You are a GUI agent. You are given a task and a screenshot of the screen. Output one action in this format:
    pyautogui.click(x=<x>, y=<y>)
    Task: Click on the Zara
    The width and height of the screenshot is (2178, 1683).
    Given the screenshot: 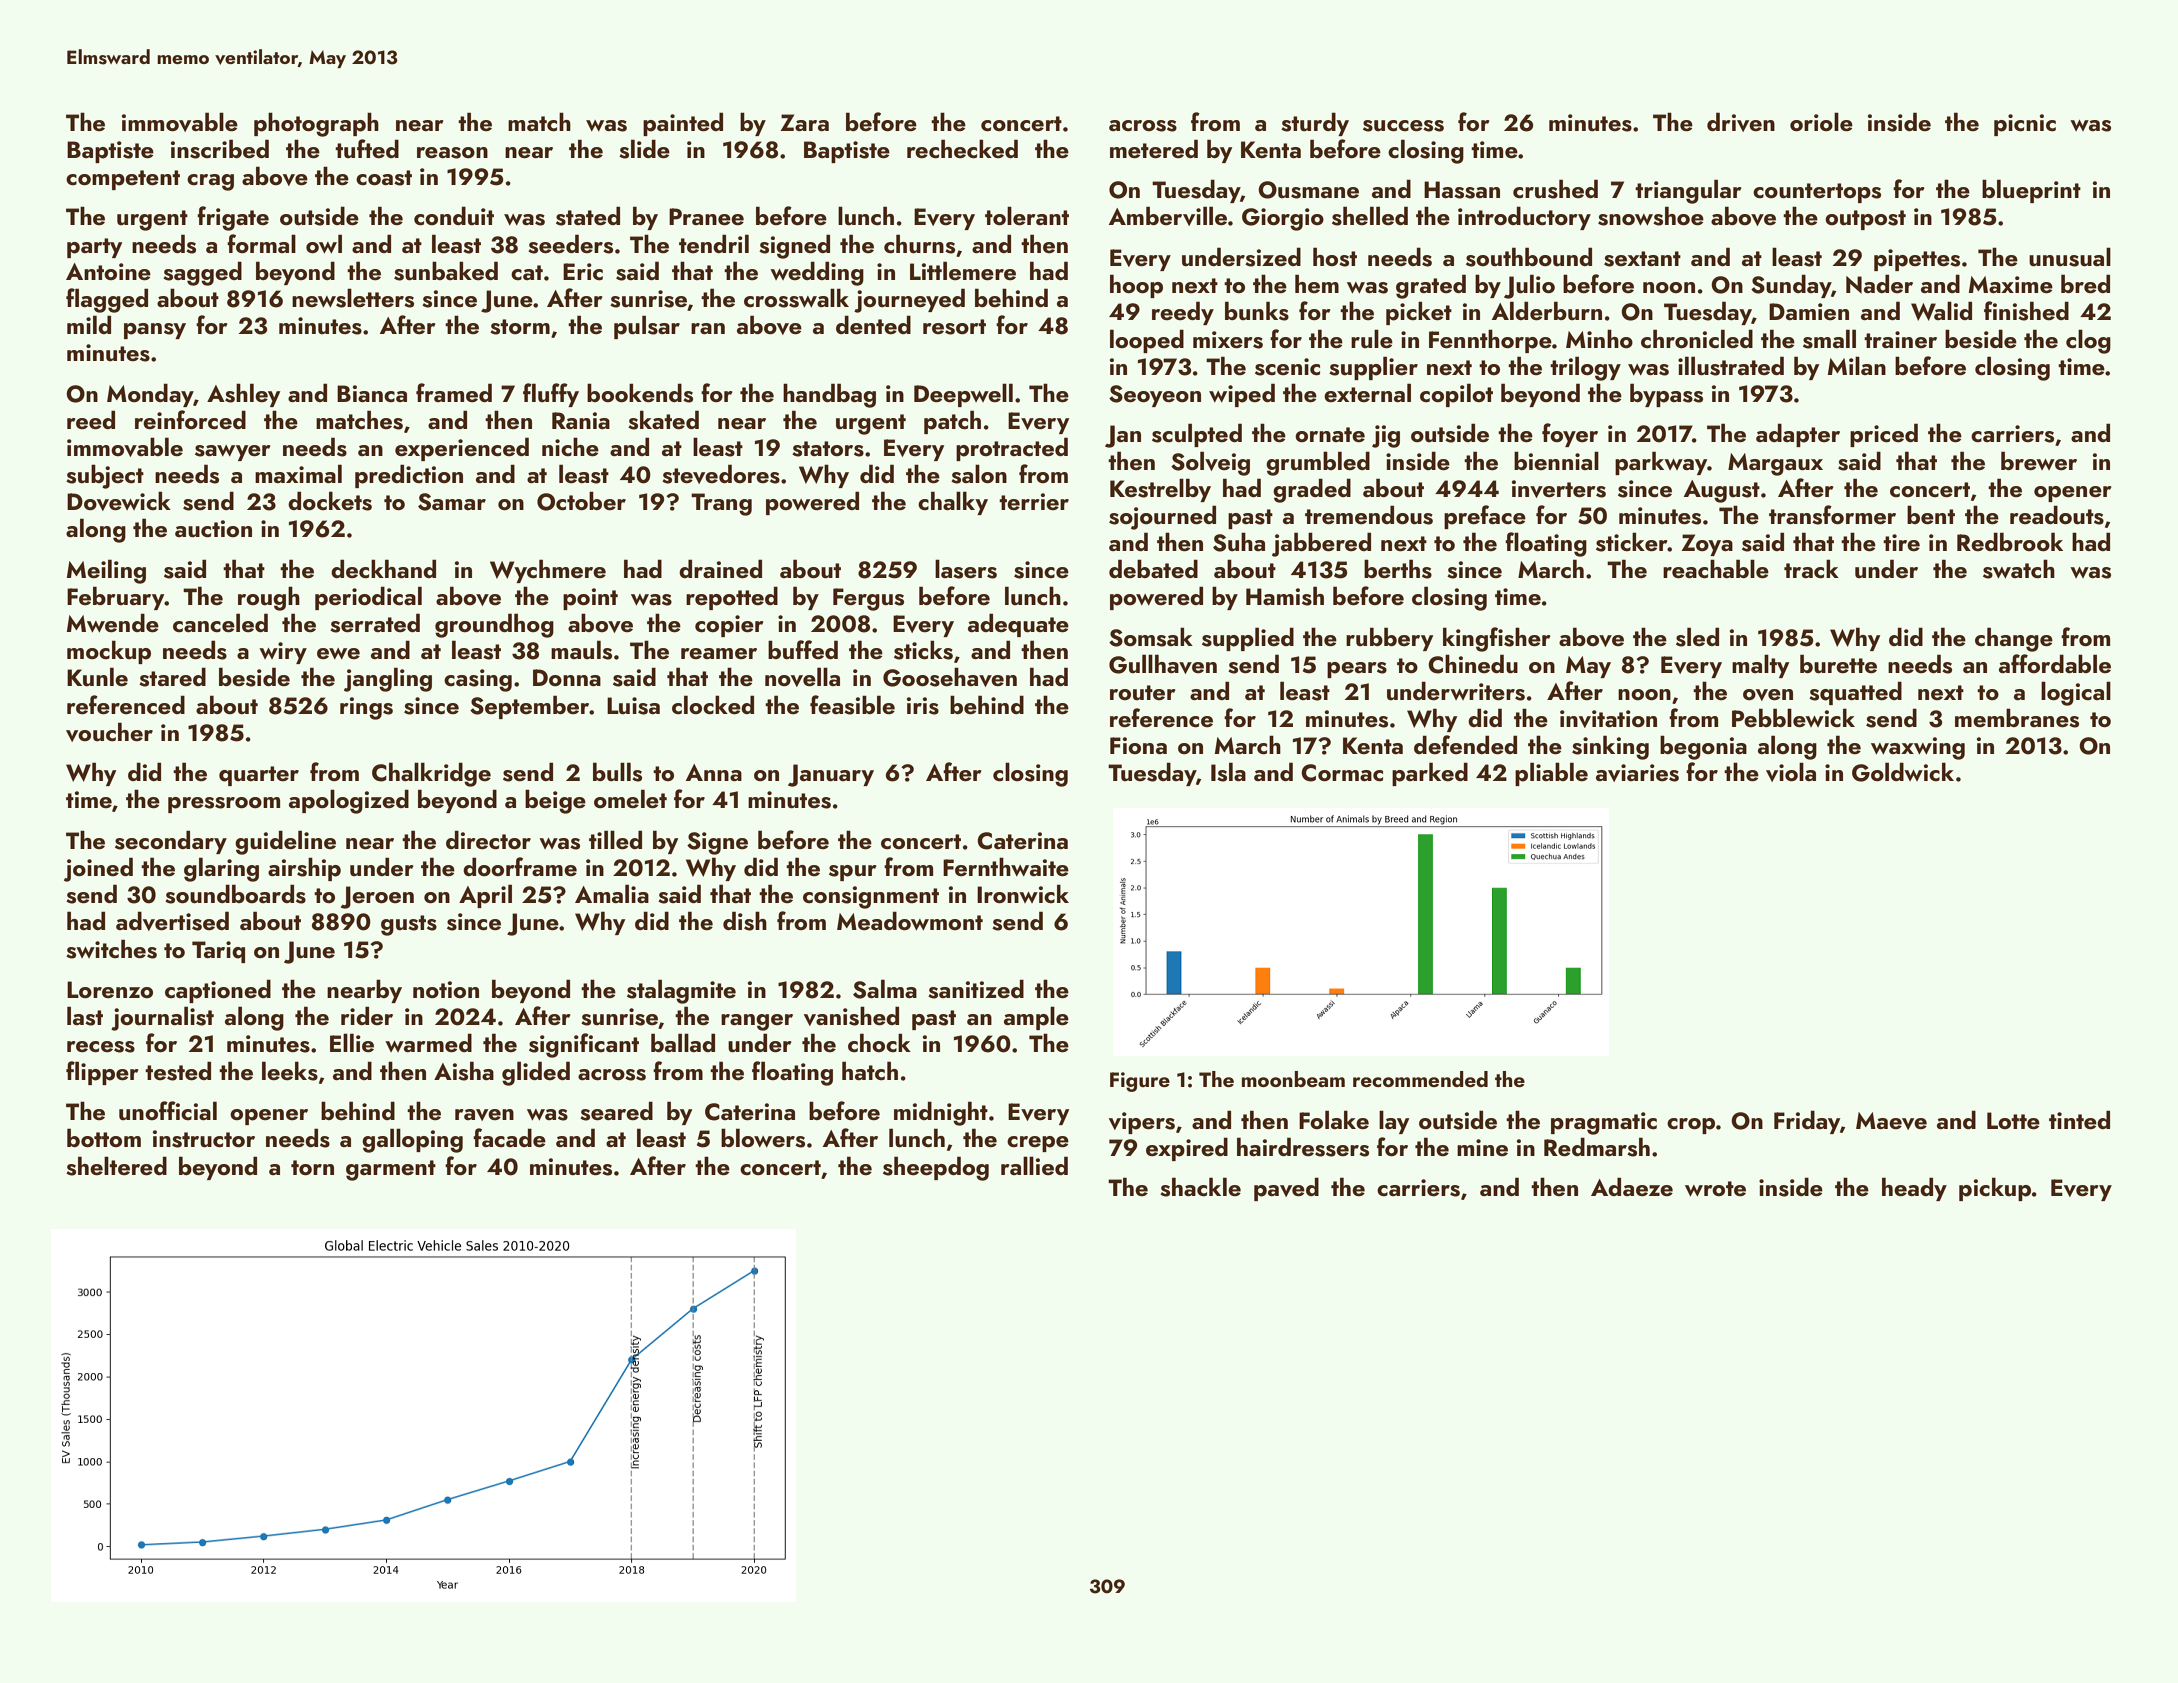 What is the action you would take?
    pyautogui.click(x=804, y=122)
